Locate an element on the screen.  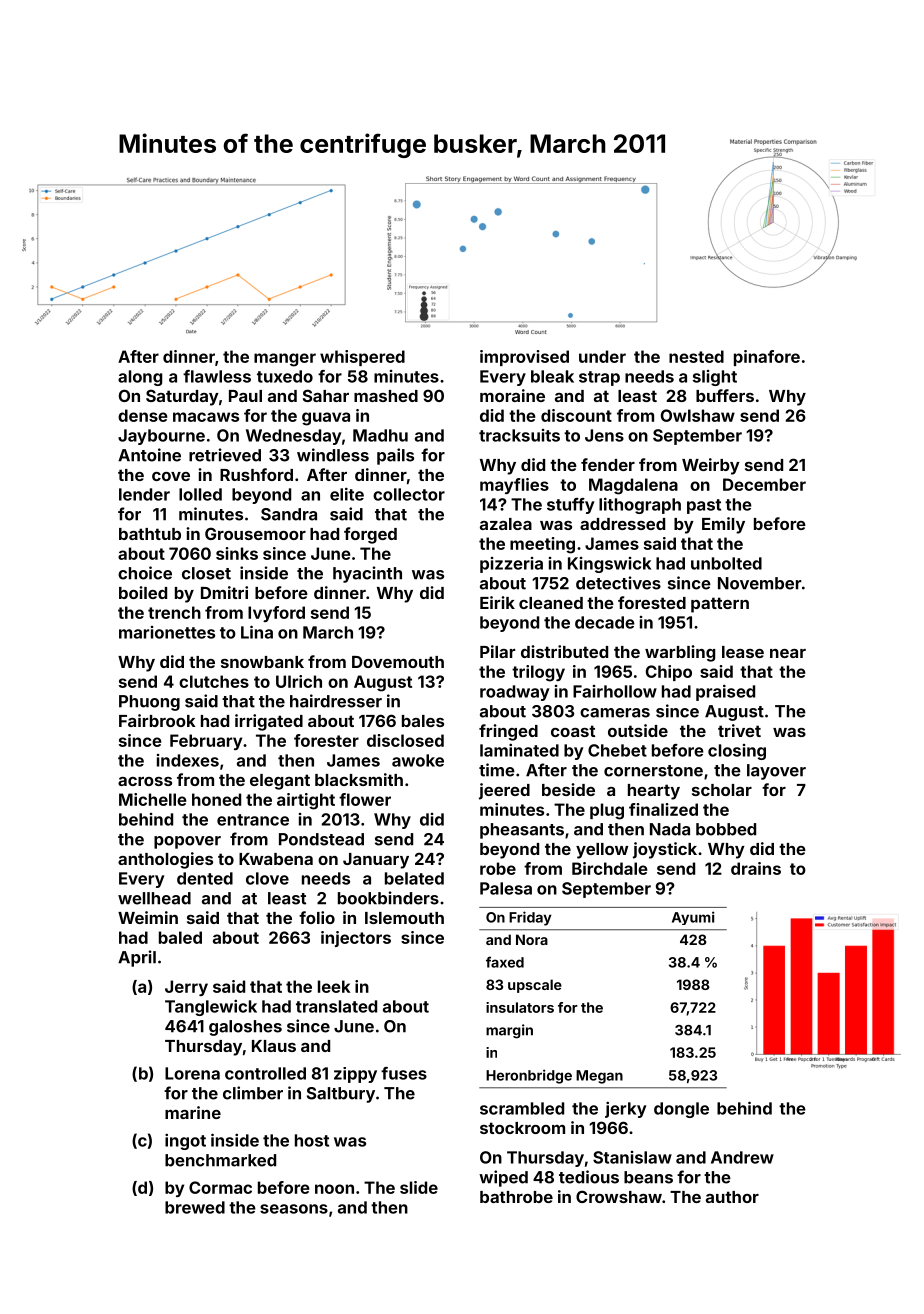
pattern is located at coordinates (720, 605).
